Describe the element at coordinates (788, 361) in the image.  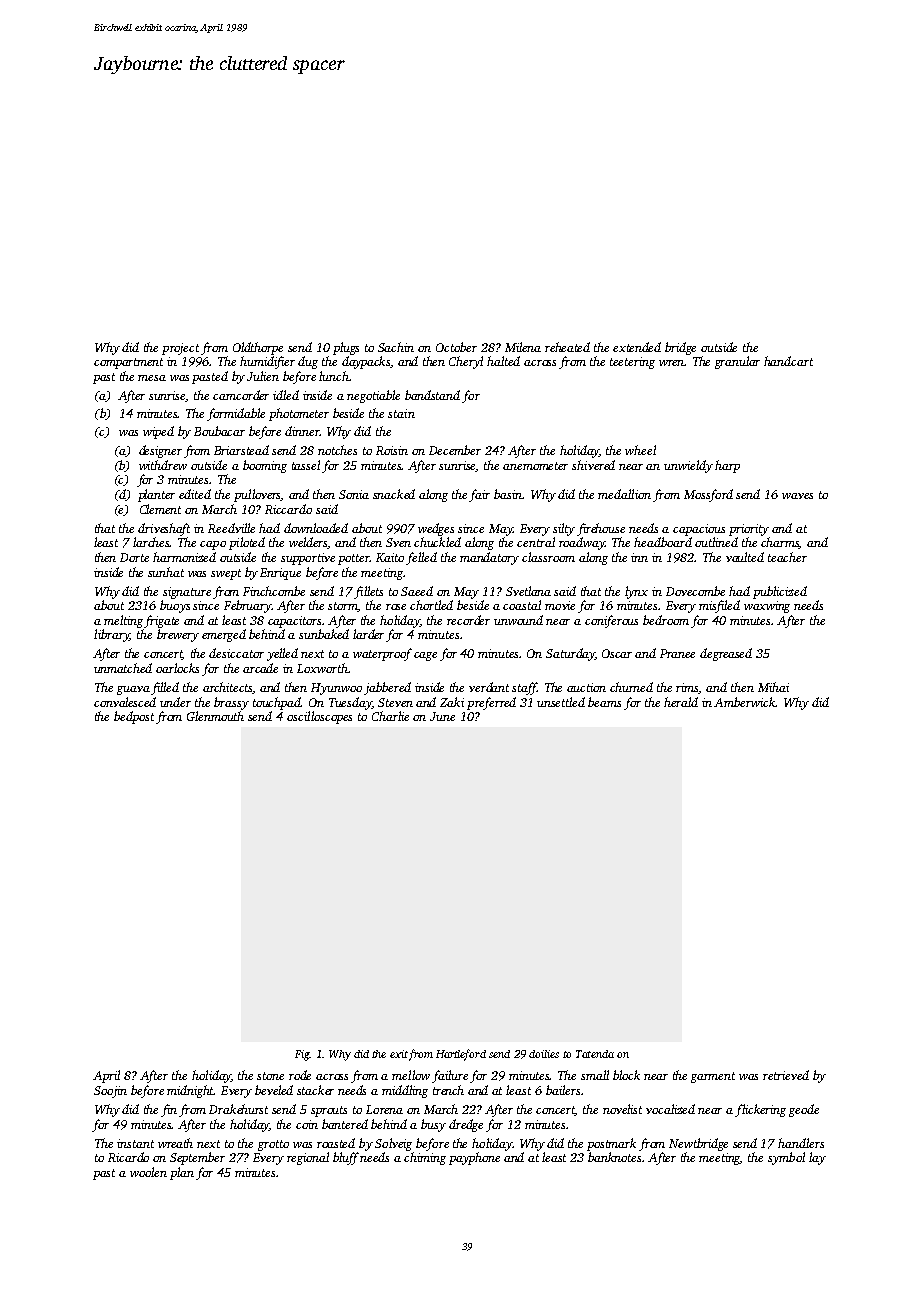
I see `handcart` at that location.
